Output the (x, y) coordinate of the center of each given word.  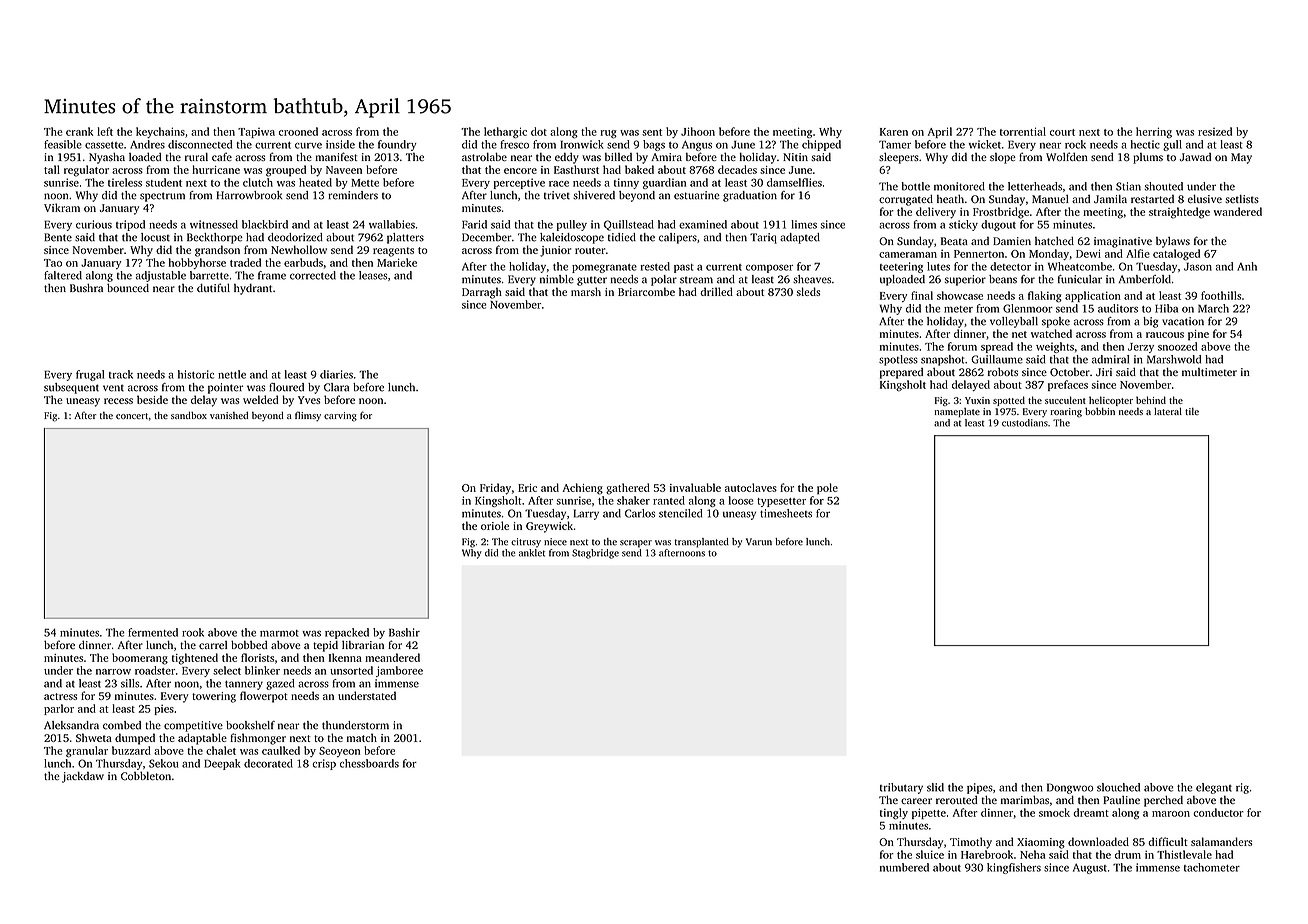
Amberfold (1145, 279)
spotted (1009, 401)
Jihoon (698, 131)
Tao (53, 263)
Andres (147, 144)
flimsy (308, 416)
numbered (904, 867)
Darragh (482, 293)
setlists (1242, 199)
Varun (759, 542)
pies (164, 710)
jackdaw (83, 777)
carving (340, 417)
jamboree (399, 671)
